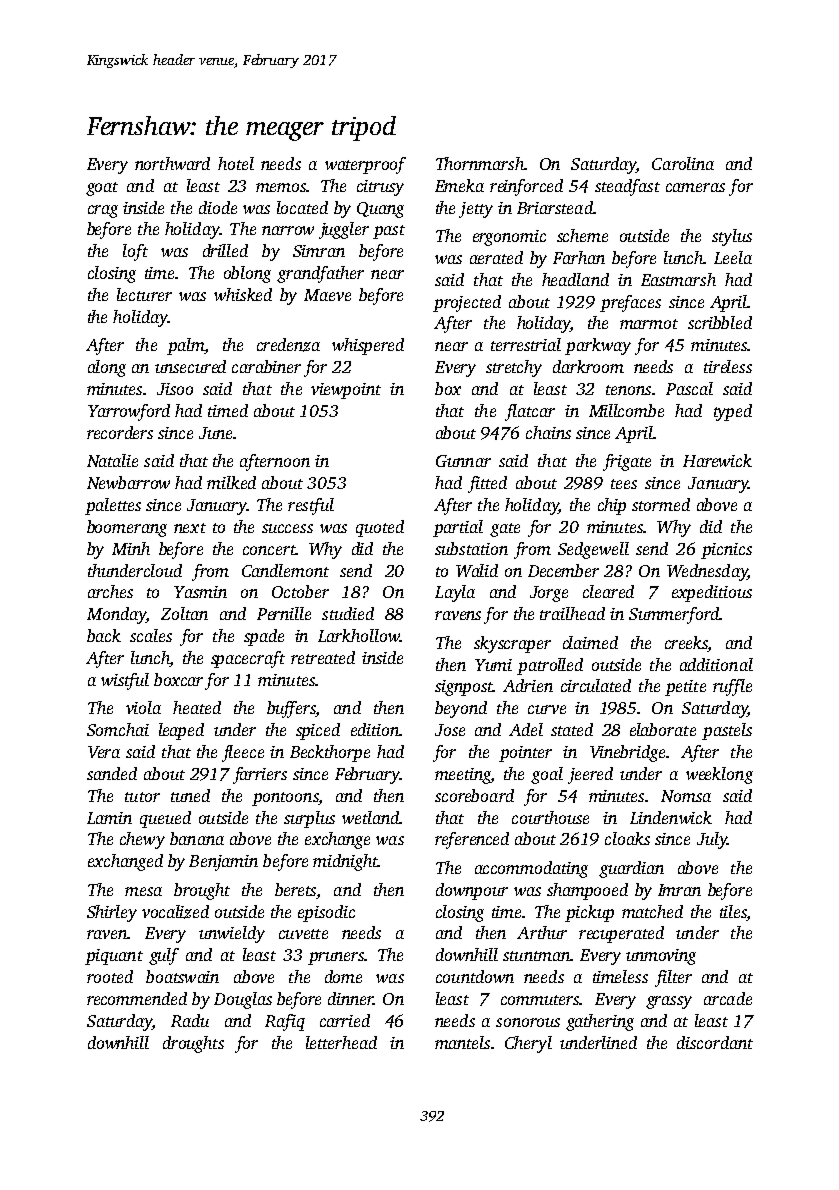 The width and height of the document is (839, 1190). What do you see at coordinates (225, 250) in the document?
I see `drilled` at bounding box center [225, 250].
